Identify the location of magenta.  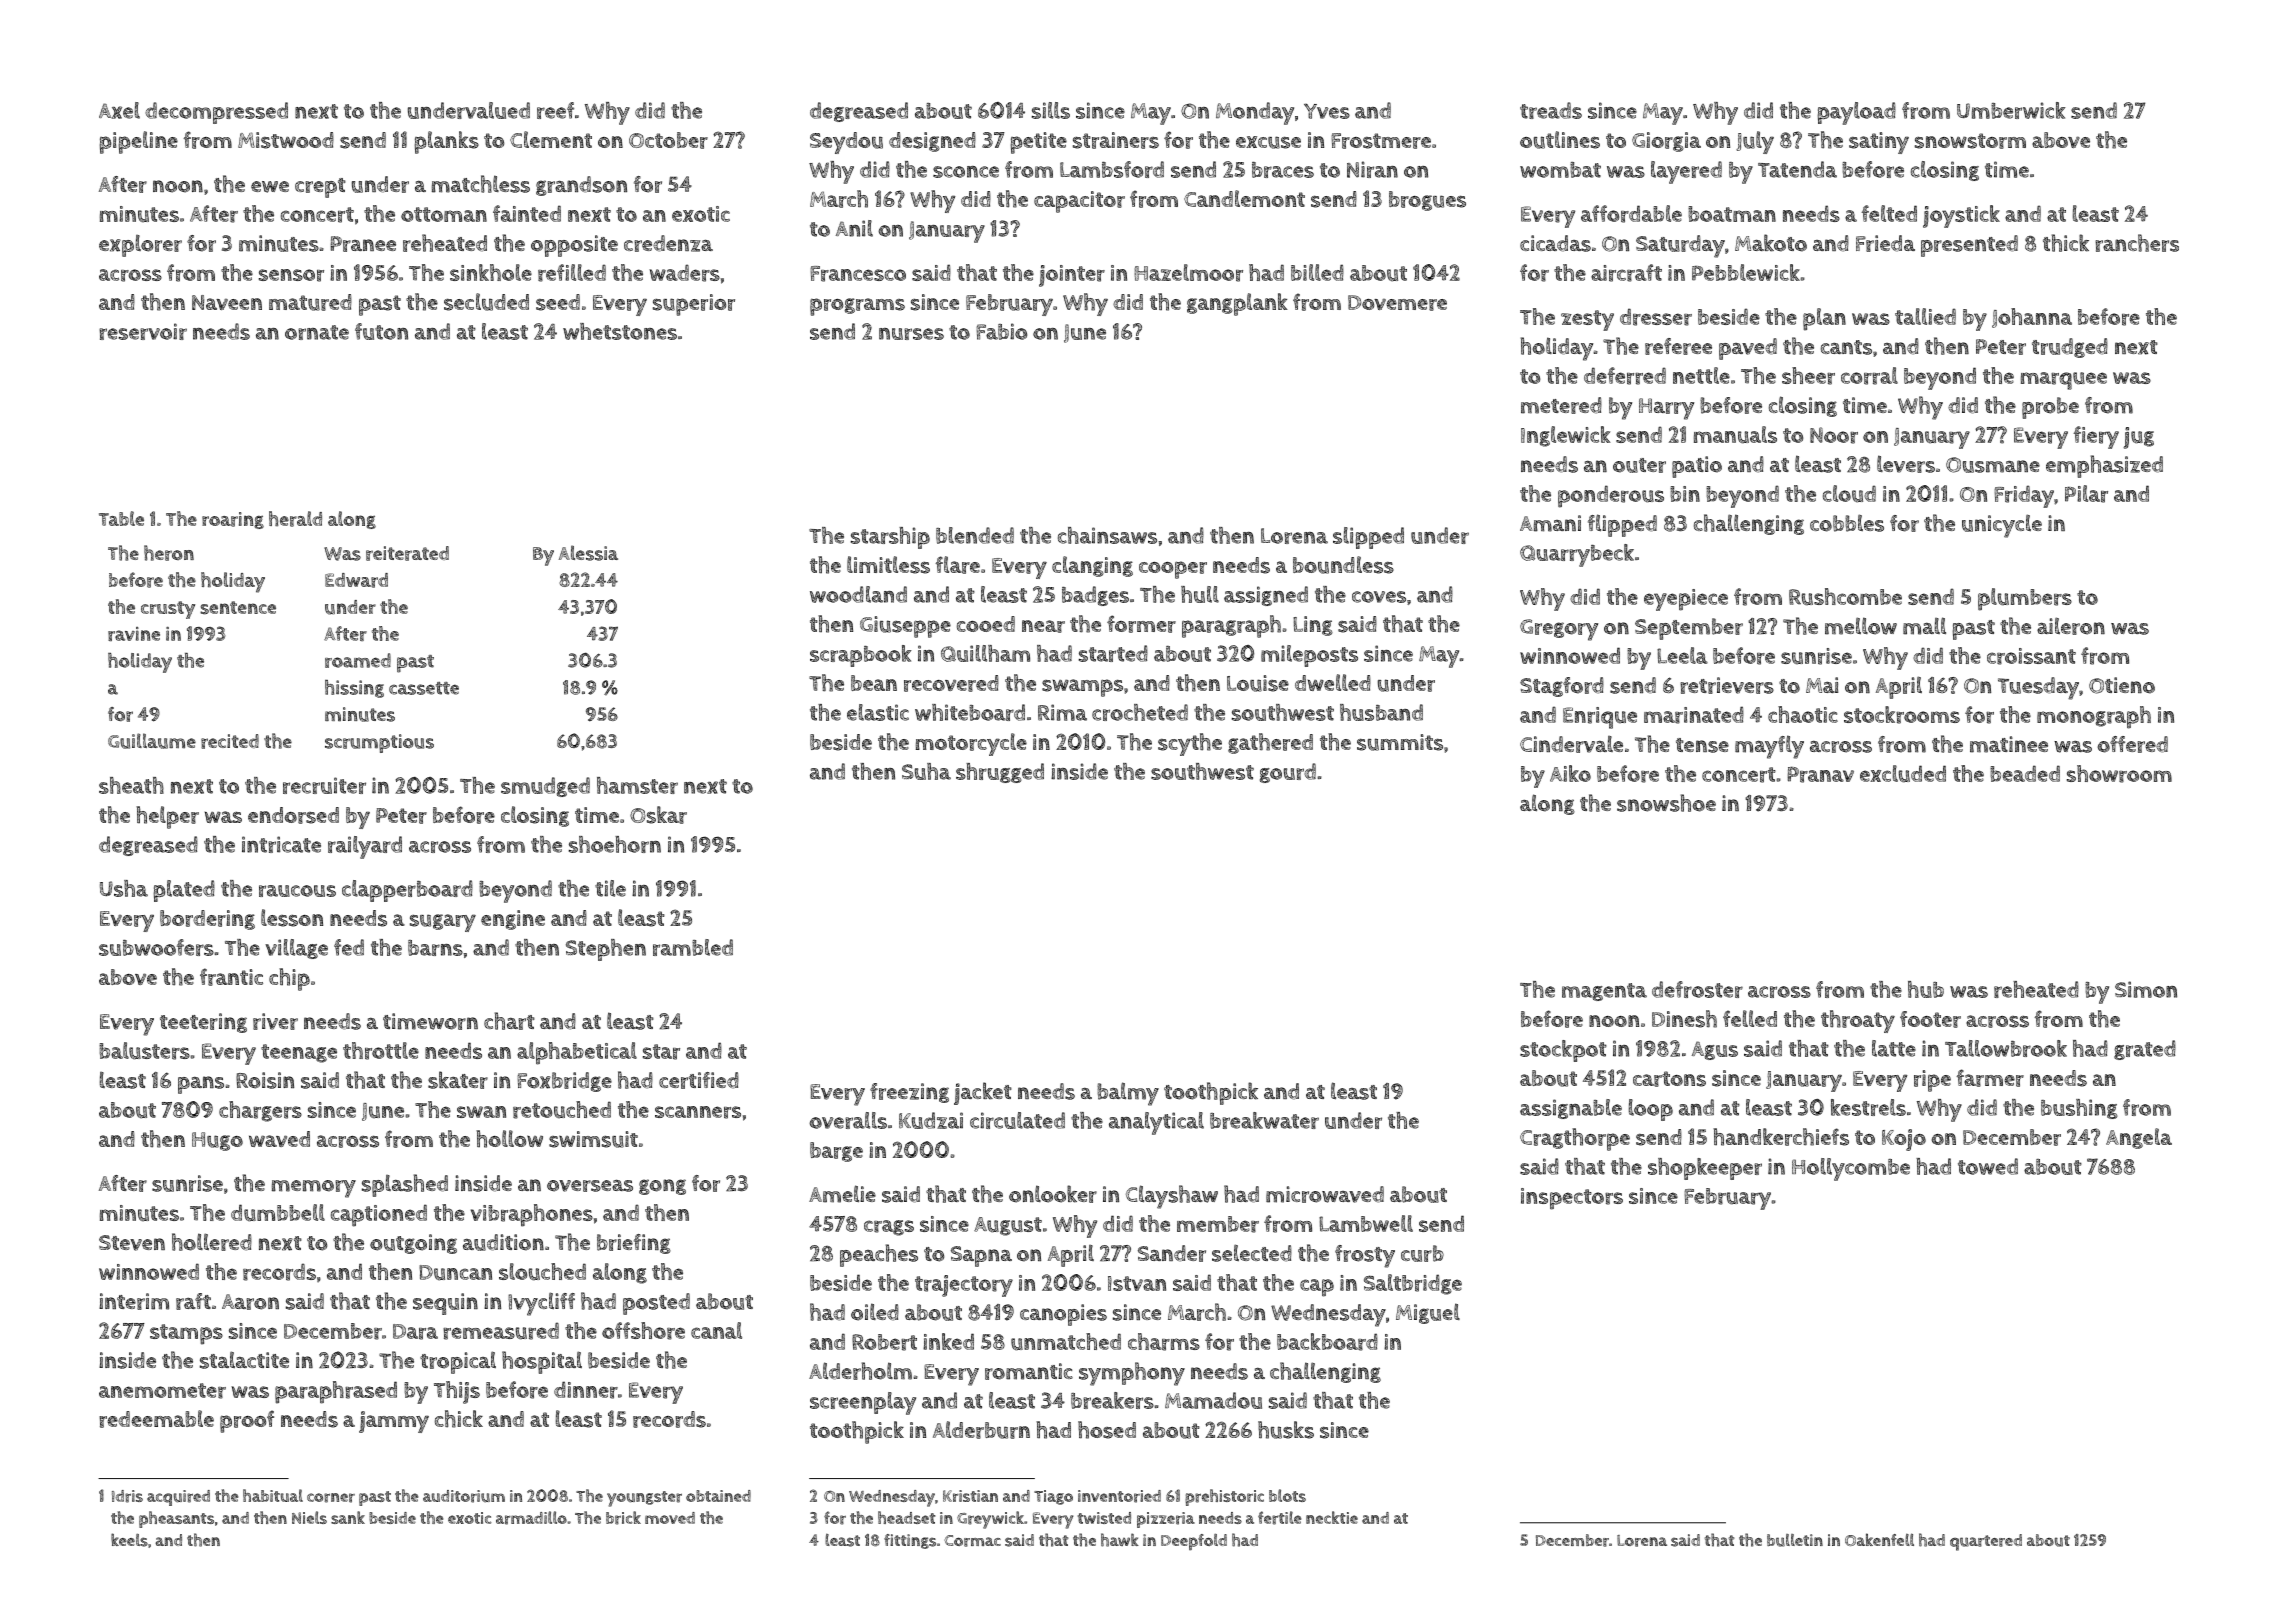
(1604, 992).
